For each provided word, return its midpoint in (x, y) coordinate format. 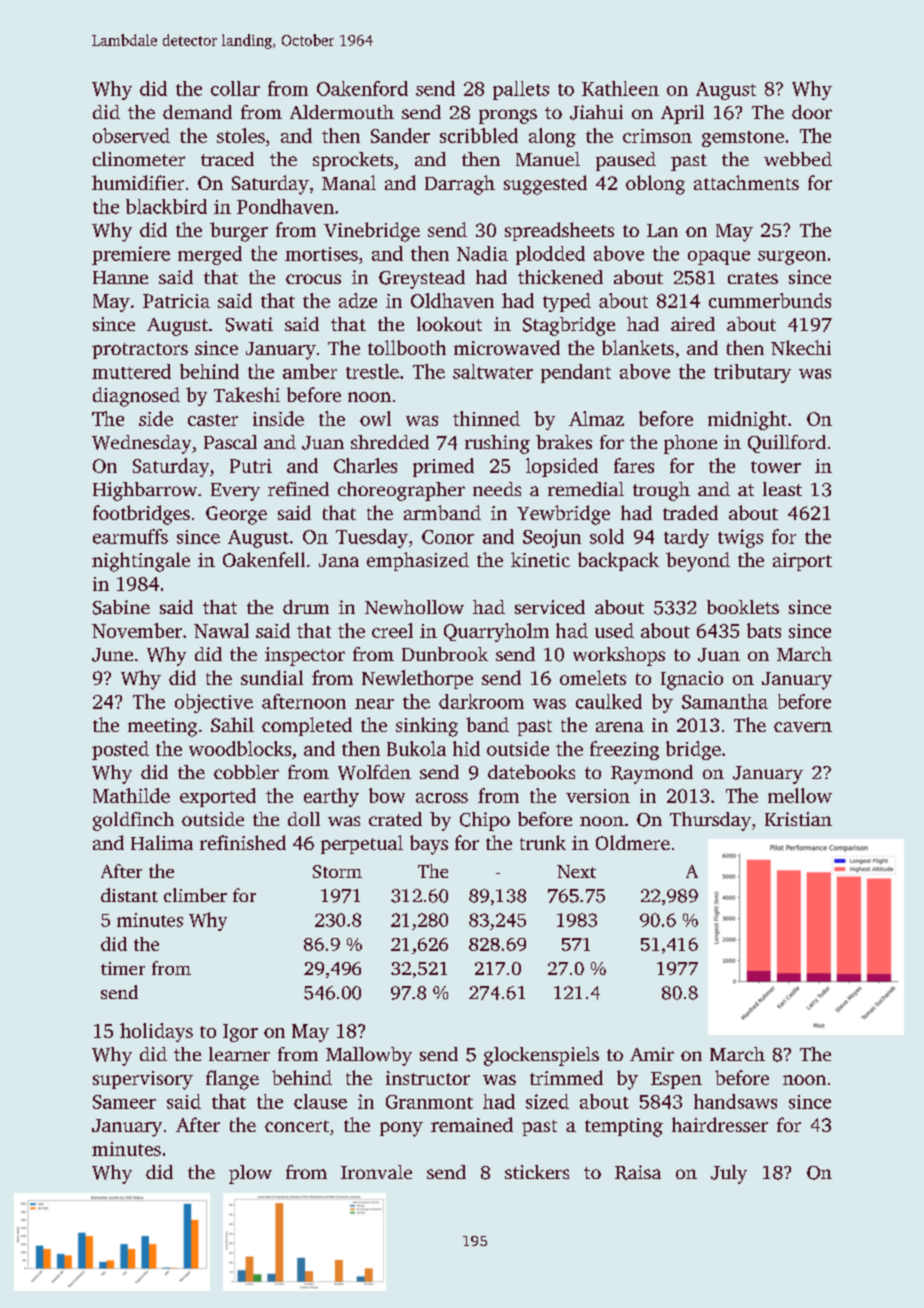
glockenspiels (541, 1056)
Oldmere (633, 842)
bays (429, 845)
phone (690, 444)
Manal (349, 182)
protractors (140, 351)
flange (232, 1080)
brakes (564, 442)
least (782, 489)
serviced (550, 607)
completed (307, 726)
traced (227, 159)
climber (195, 895)
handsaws (735, 1101)
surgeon (792, 258)
